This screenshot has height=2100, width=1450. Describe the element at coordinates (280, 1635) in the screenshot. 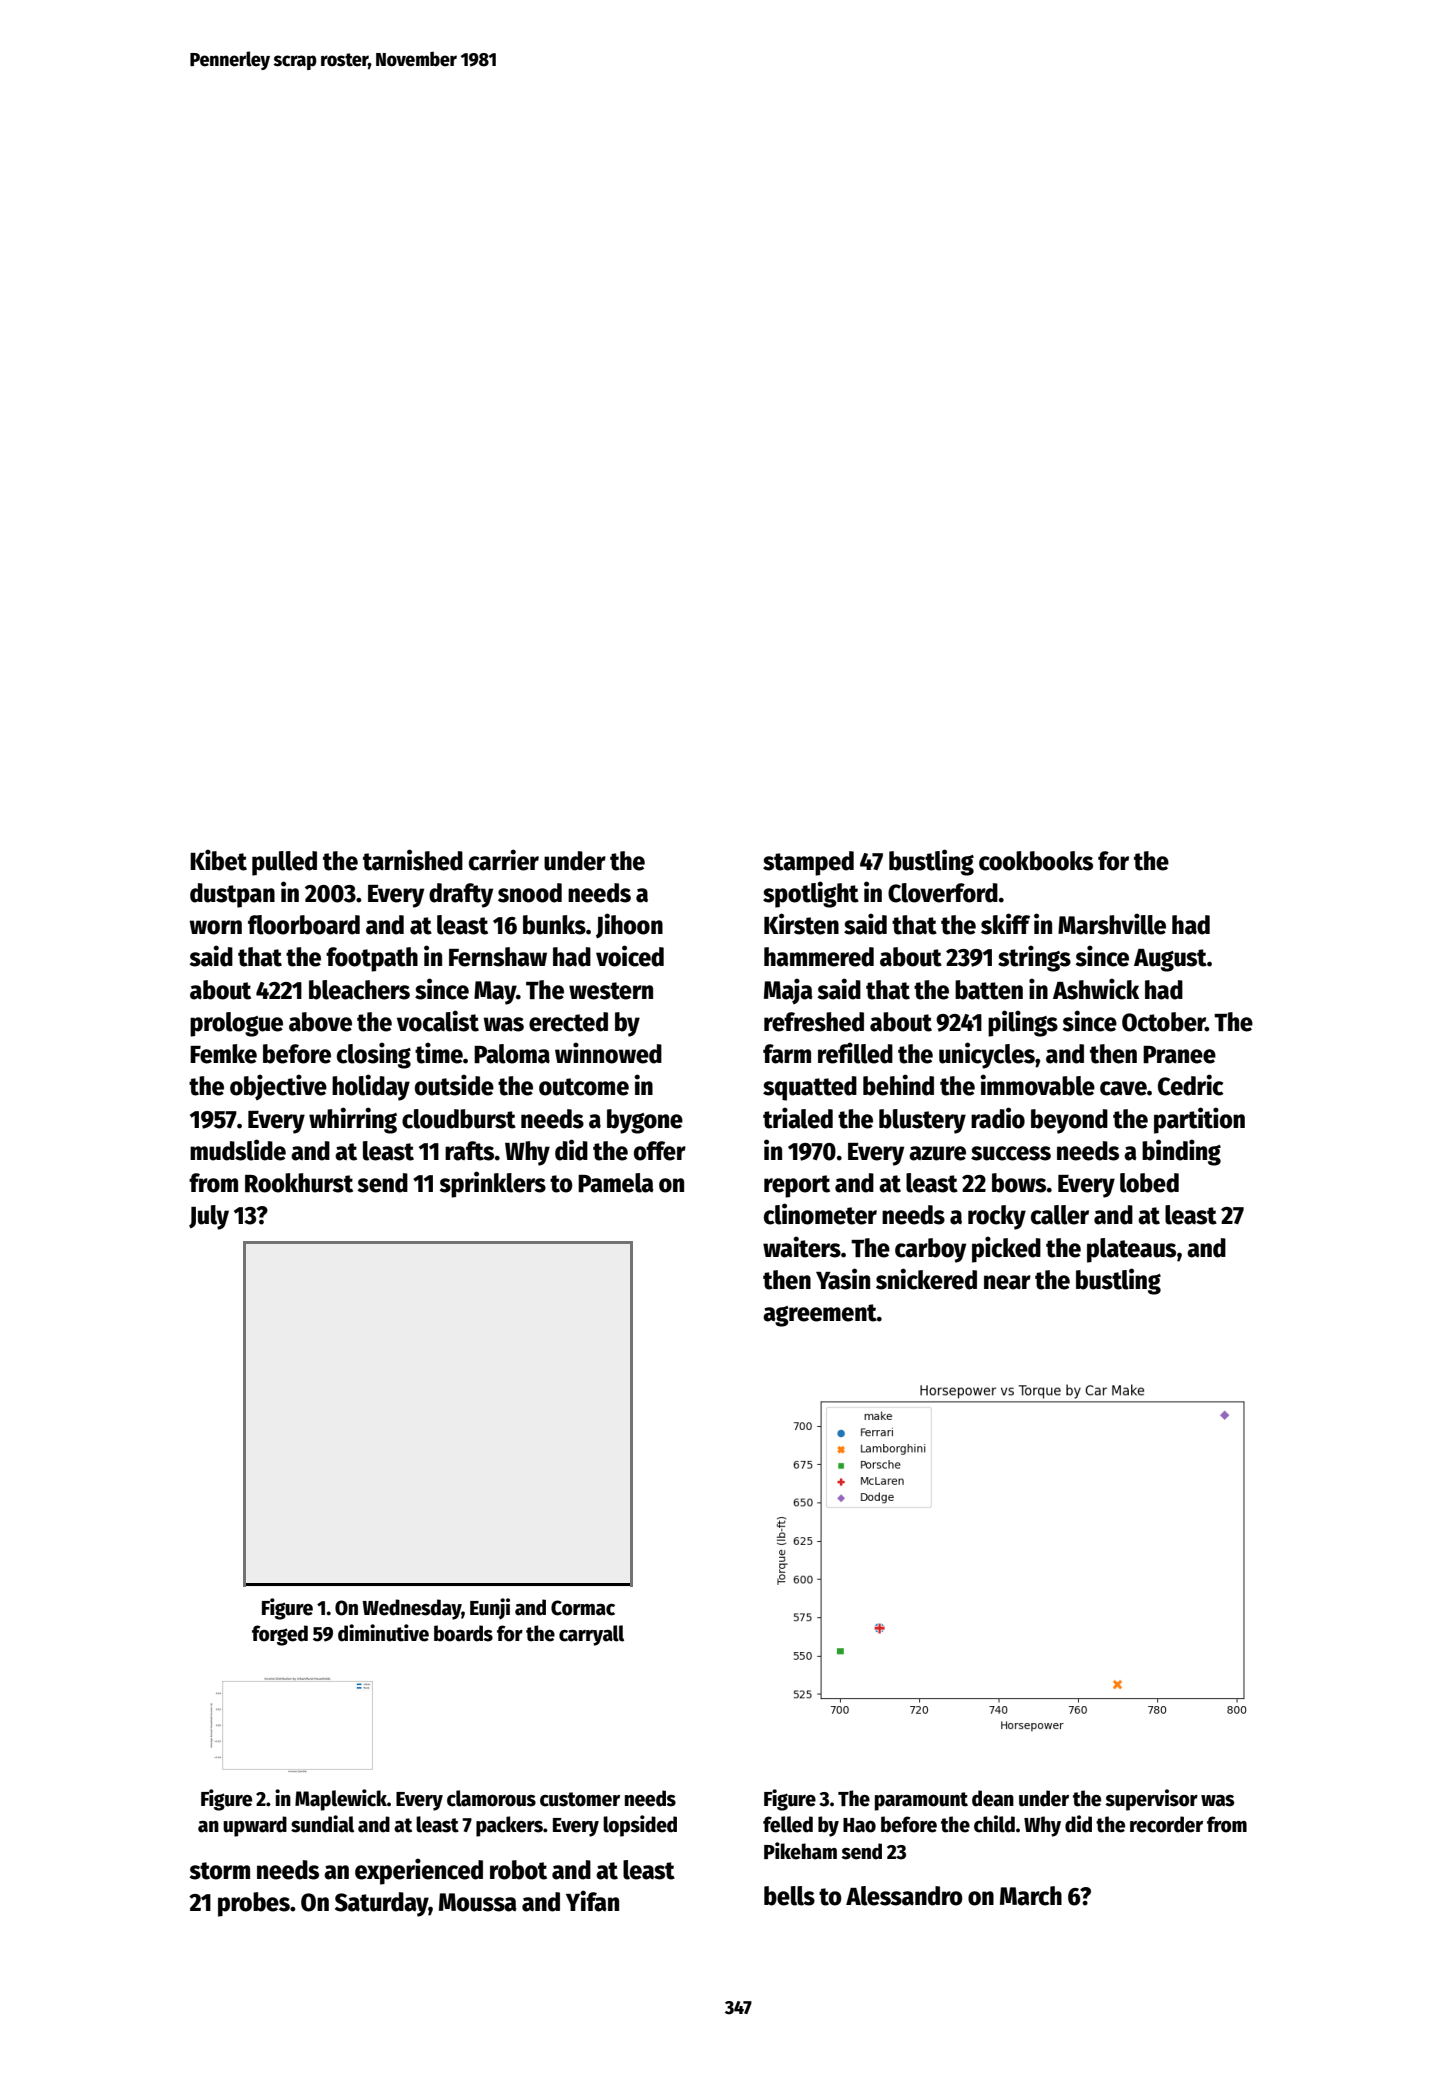

I see `forged` at that location.
